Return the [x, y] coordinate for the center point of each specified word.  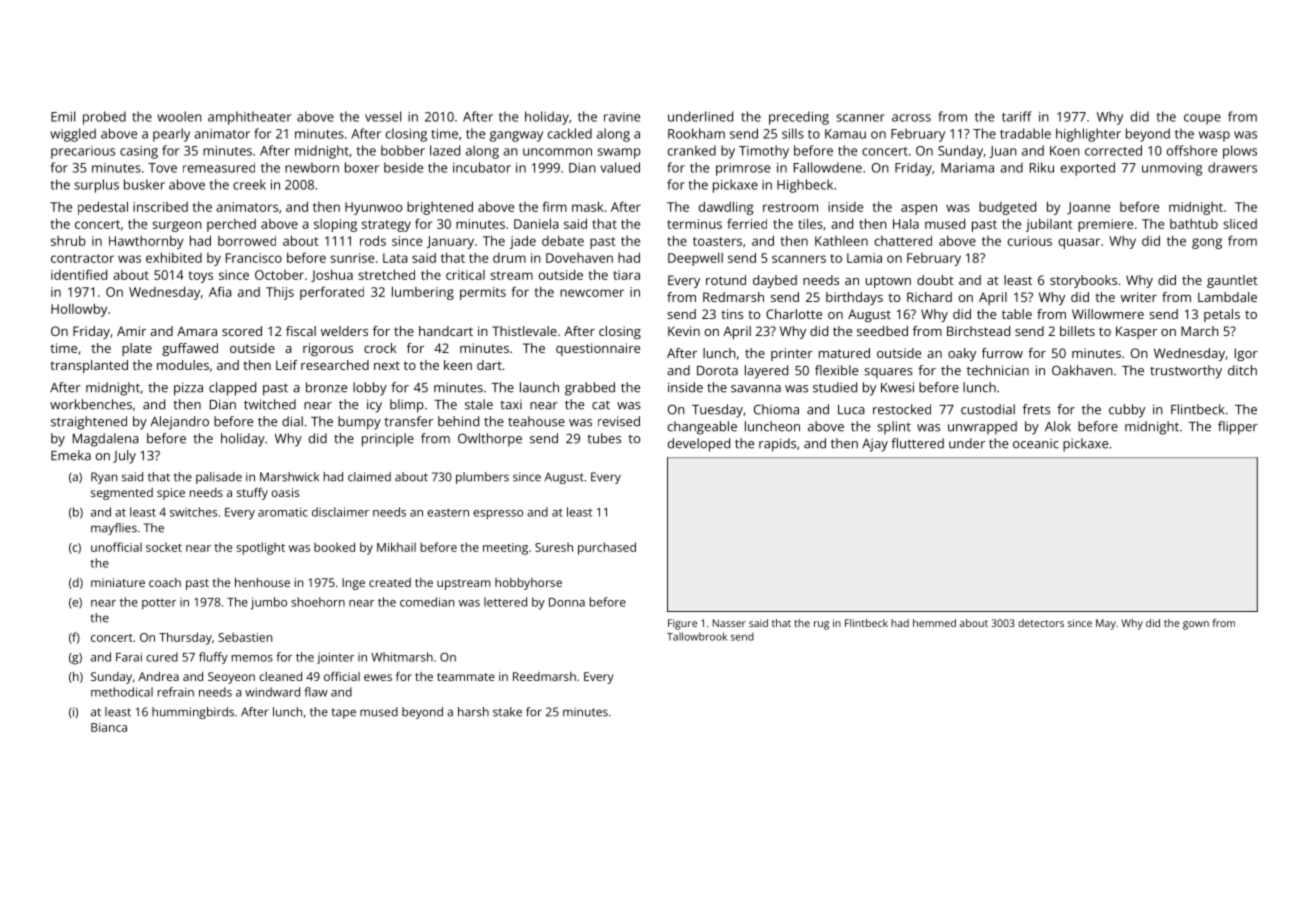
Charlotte [794, 314]
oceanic [1036, 443]
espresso [498, 515]
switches [193, 512]
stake [507, 712]
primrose [743, 169]
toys [200, 277]
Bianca [109, 727]
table [1017, 314]
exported [1088, 169]
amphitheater [250, 118]
